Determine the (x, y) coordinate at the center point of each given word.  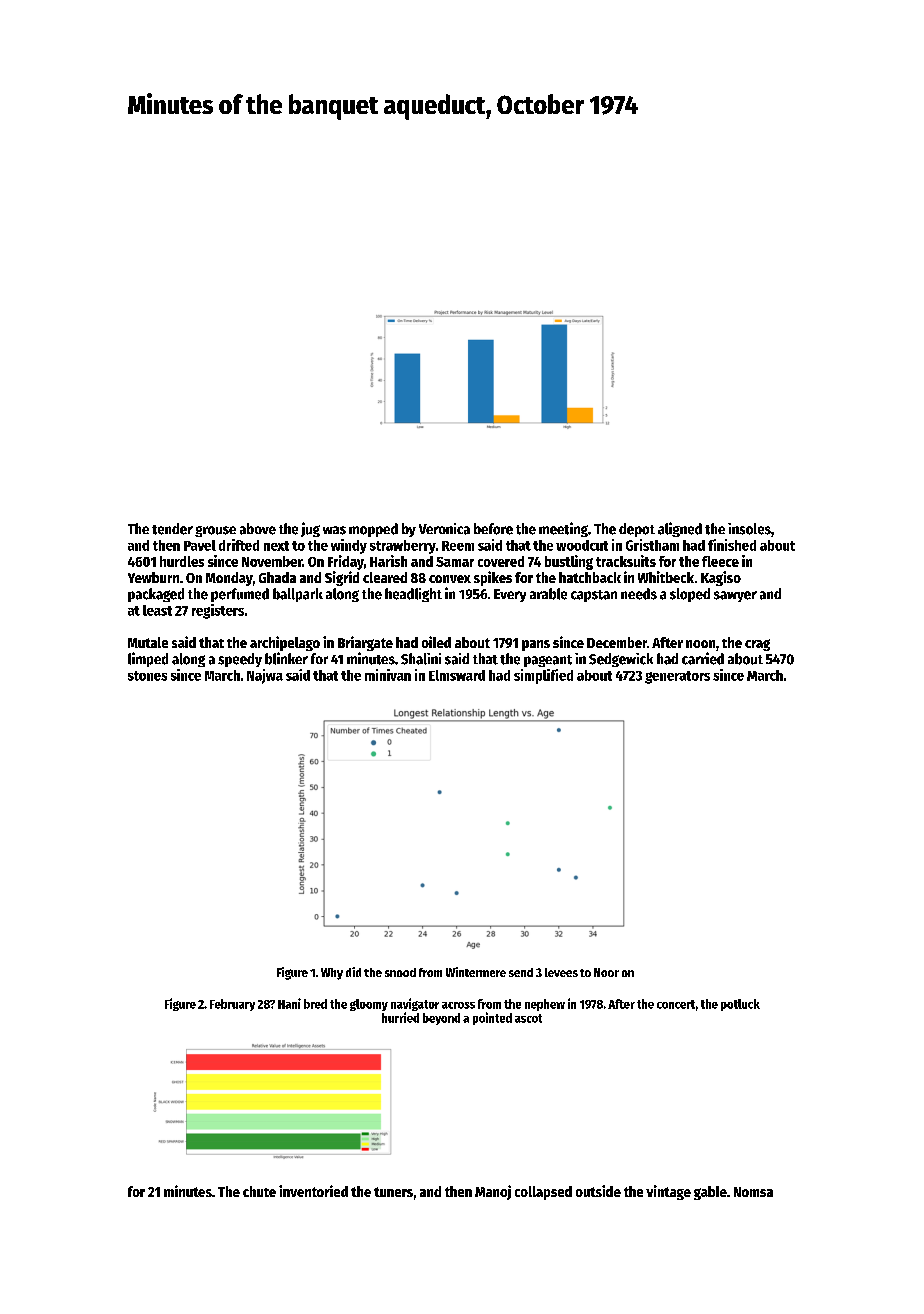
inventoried (313, 1191)
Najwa (265, 676)
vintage (668, 1192)
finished (732, 545)
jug (310, 529)
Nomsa (753, 1192)
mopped (373, 530)
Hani (289, 1003)
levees (561, 972)
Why (332, 974)
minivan (388, 675)
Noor (606, 972)
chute (259, 1191)
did (353, 972)
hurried (400, 1017)
